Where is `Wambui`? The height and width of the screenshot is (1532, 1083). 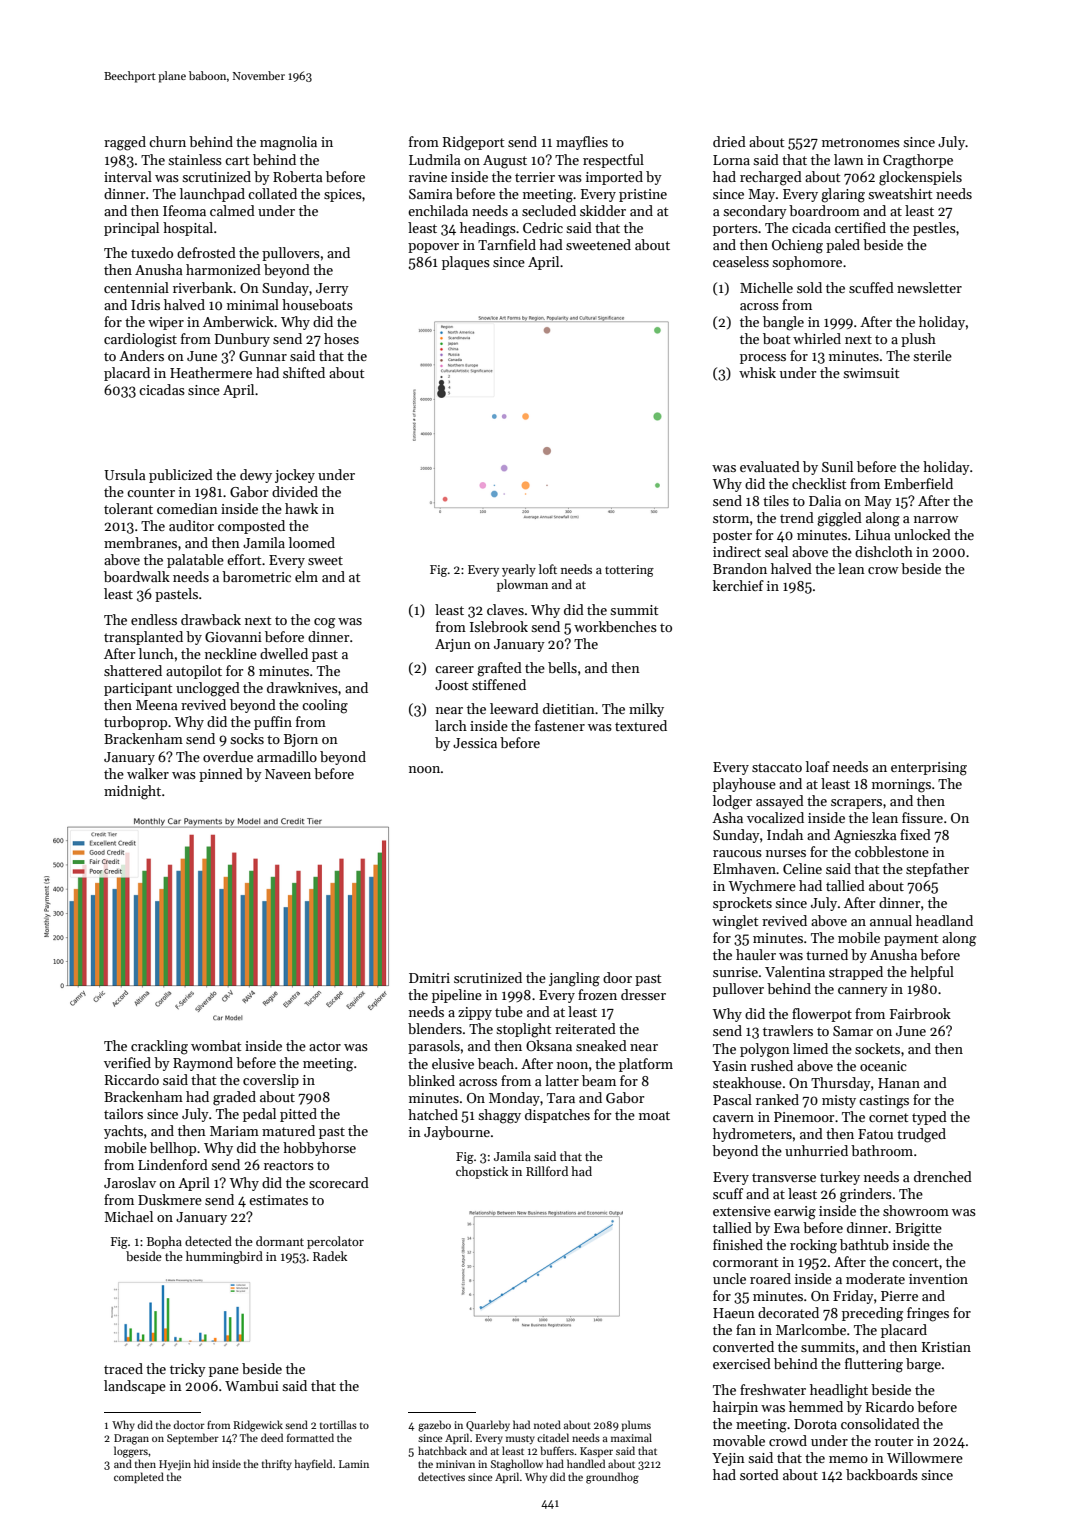 Wambui is located at coordinates (252, 1385).
